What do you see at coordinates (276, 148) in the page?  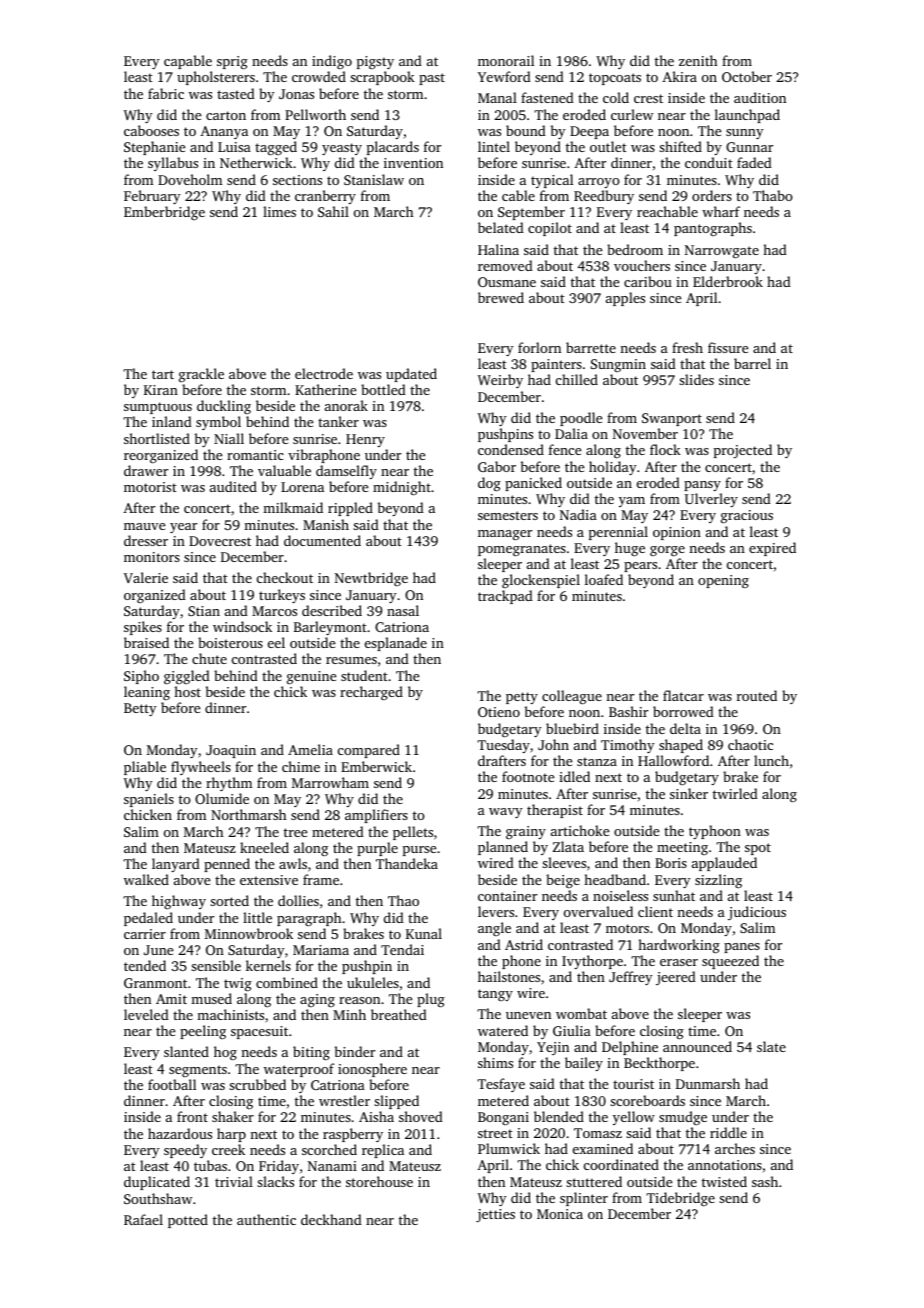 I see `tagged` at bounding box center [276, 148].
